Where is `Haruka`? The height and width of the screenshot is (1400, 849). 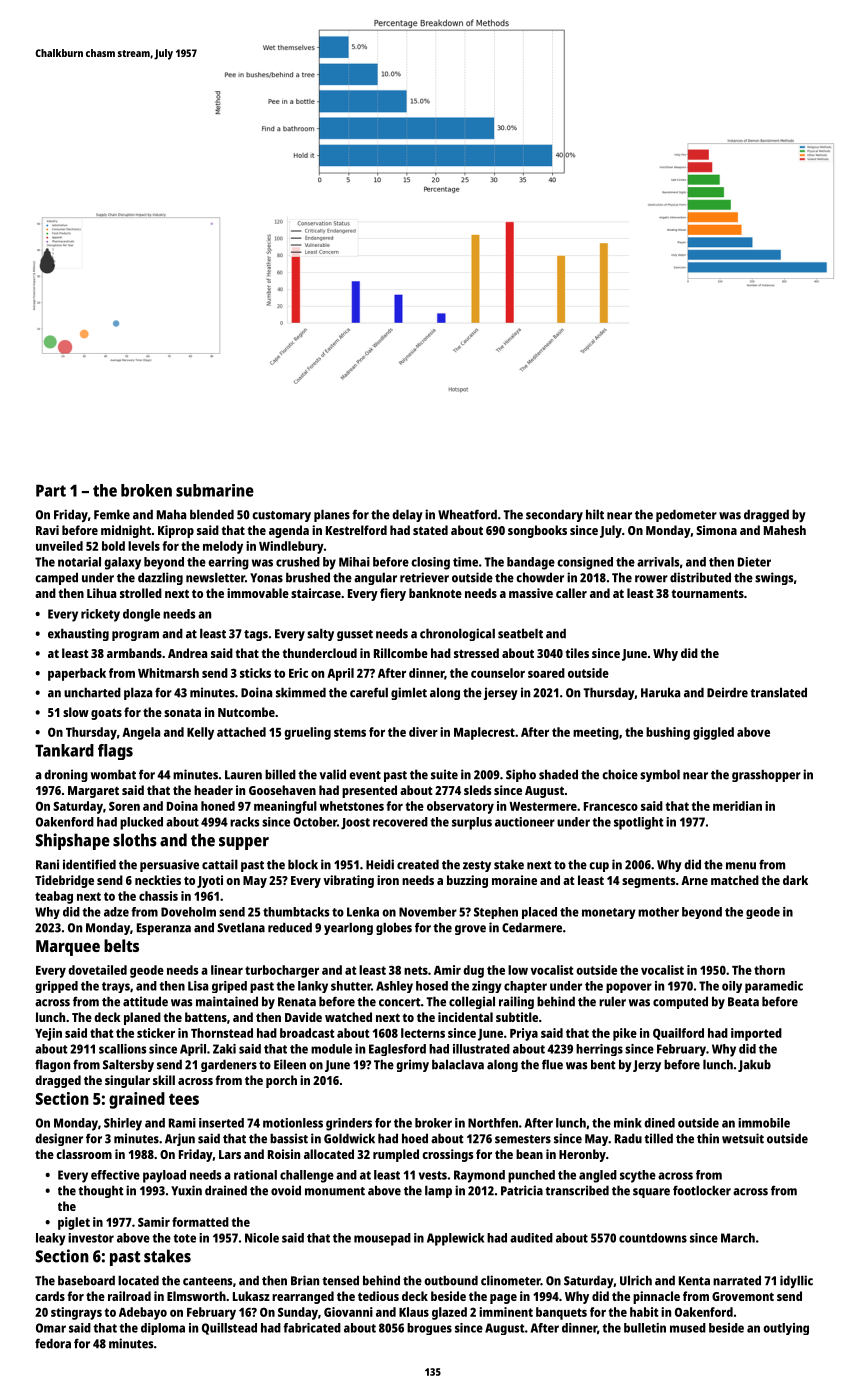 Haruka is located at coordinates (660, 692).
